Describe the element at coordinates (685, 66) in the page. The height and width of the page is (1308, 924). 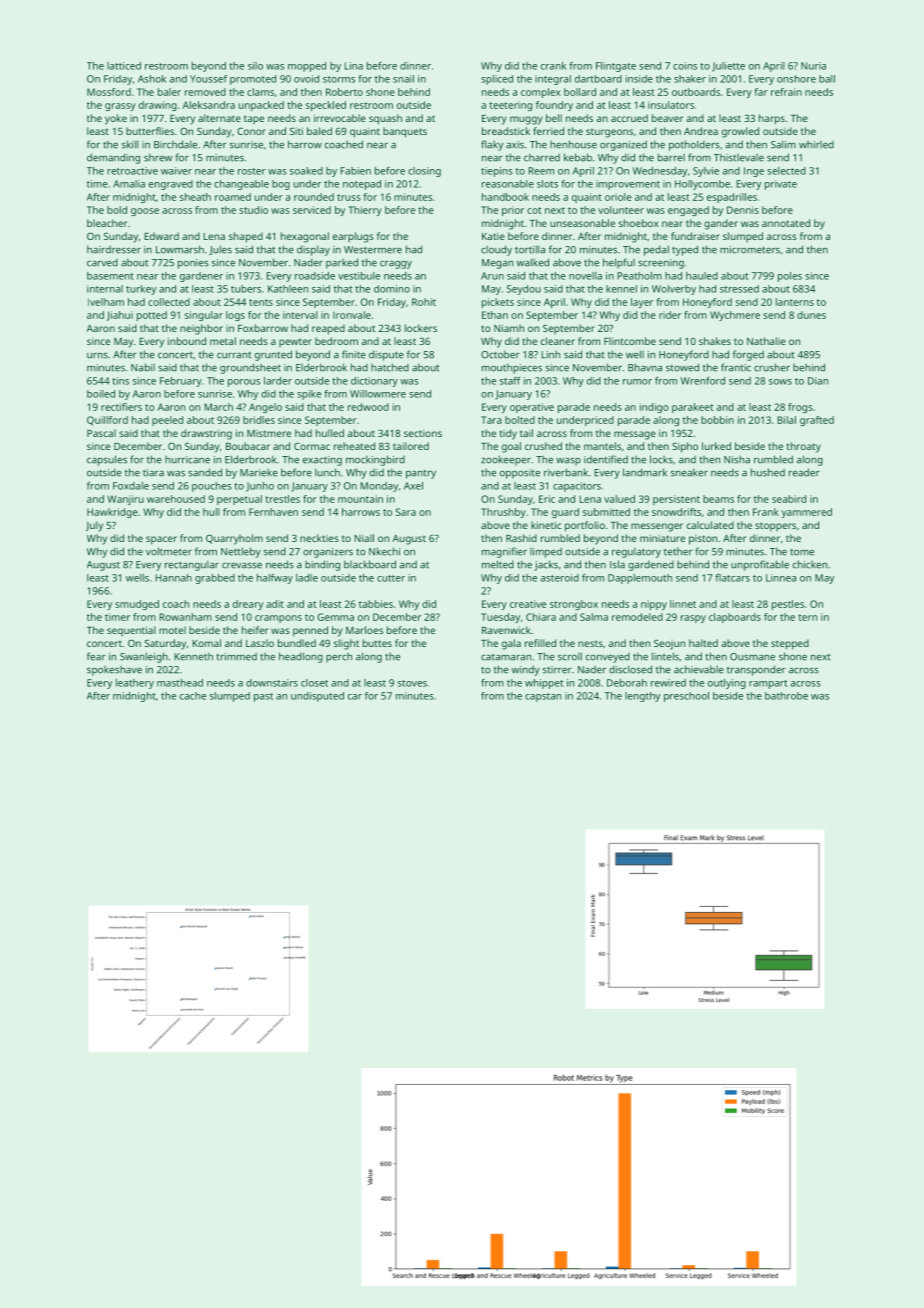
I see `coins` at that location.
